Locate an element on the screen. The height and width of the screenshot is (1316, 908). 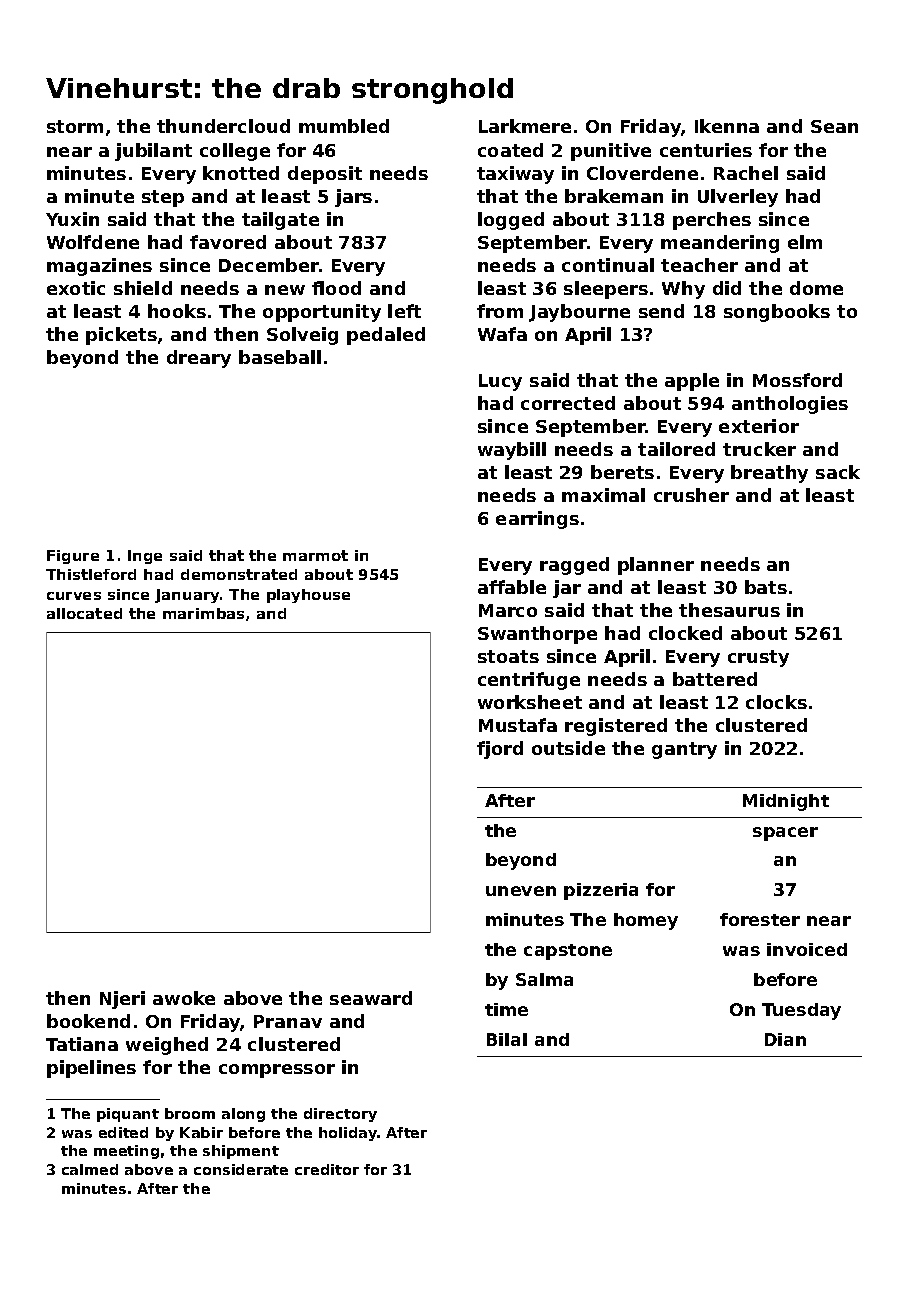
calmed is located at coordinates (90, 1169).
